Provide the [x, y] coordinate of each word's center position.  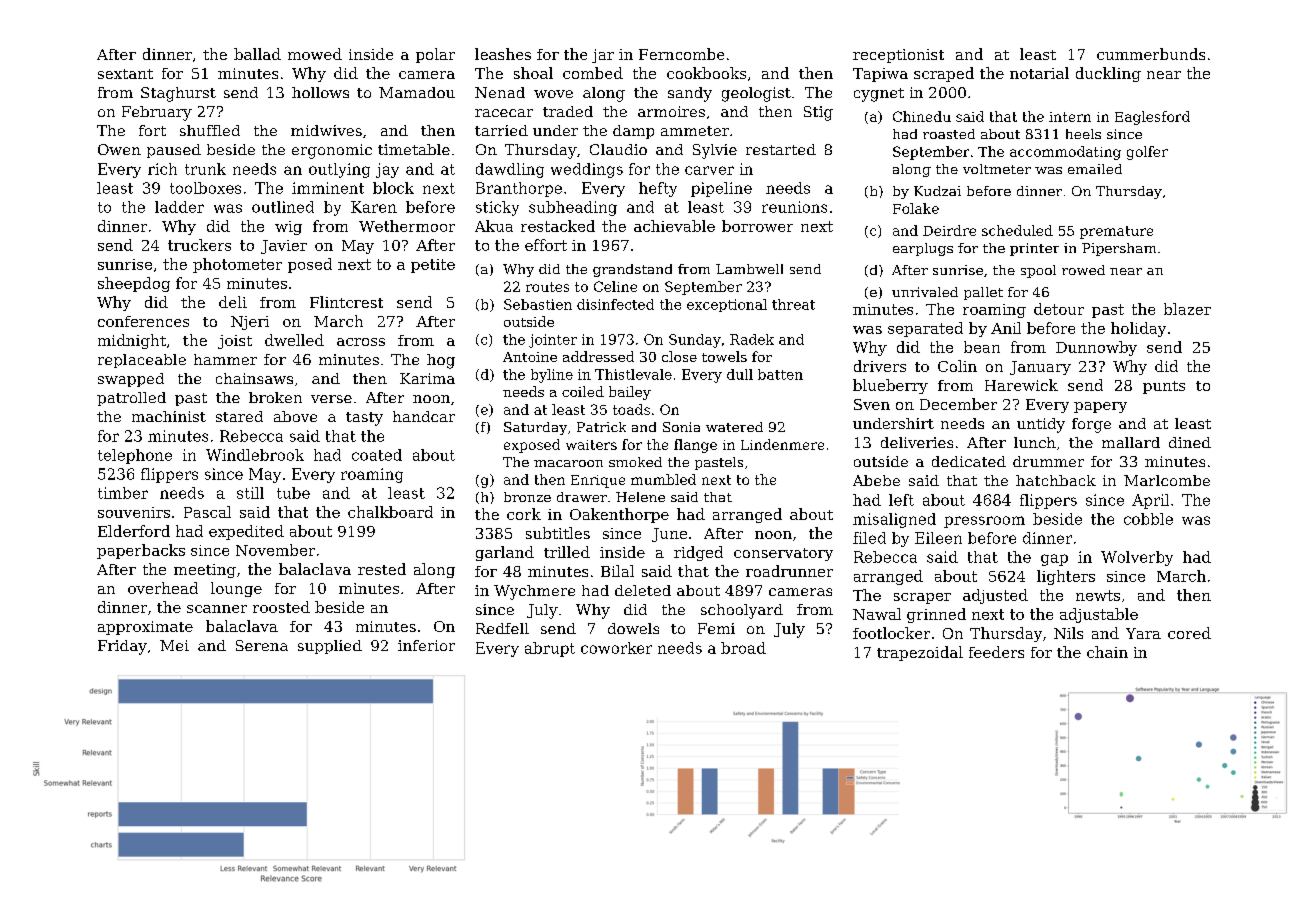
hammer [225, 359]
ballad [257, 54]
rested [382, 569]
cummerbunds [1151, 54]
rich [162, 169]
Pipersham [1119, 249]
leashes [503, 54]
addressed [598, 356]
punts [1164, 387]
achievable [674, 226]
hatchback [1056, 480]
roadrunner [789, 571]
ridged [698, 553]
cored [1189, 633]
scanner [217, 609]
